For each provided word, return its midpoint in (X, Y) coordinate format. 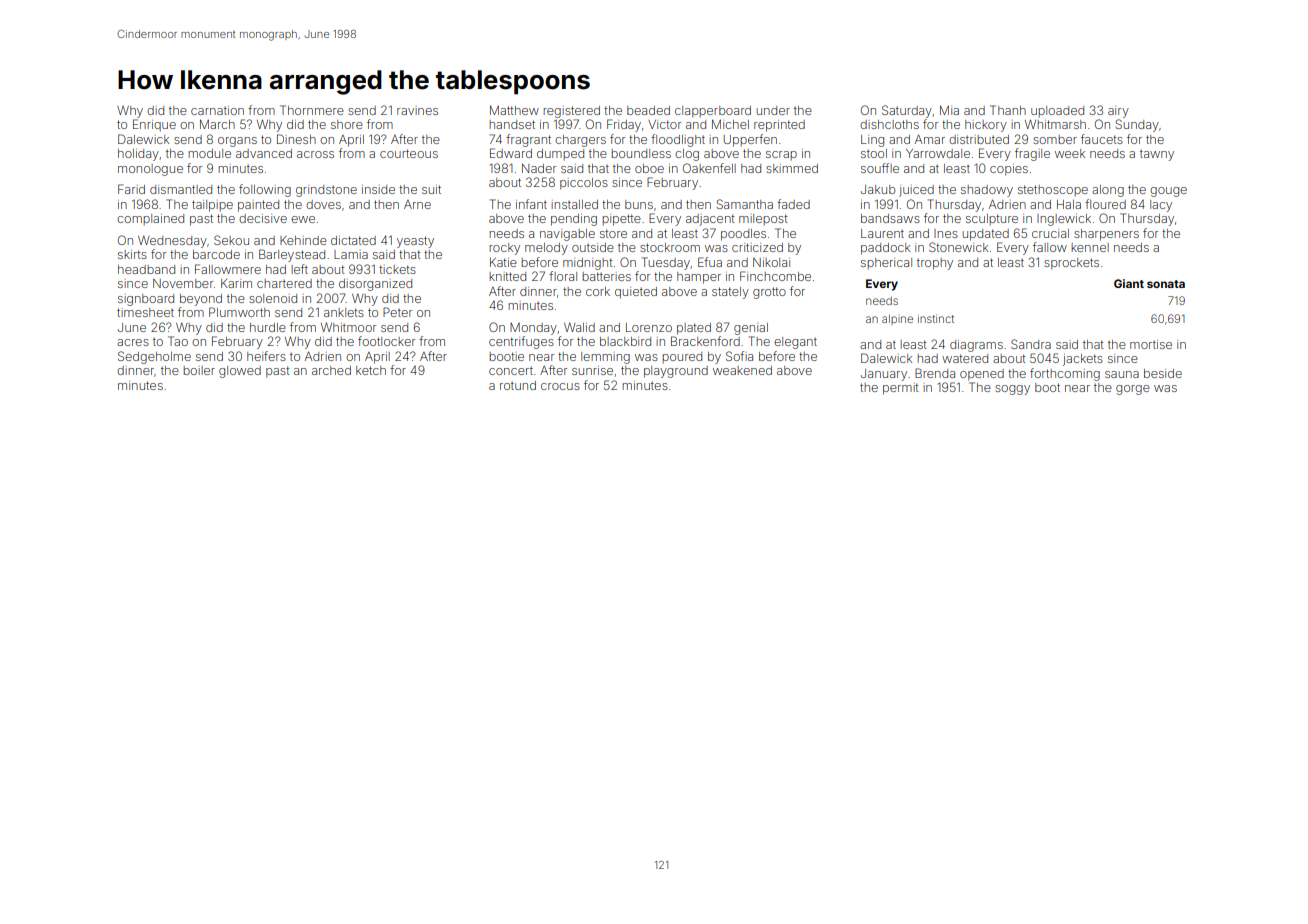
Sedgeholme (154, 357)
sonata (1166, 284)
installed (574, 204)
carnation (217, 110)
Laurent (882, 233)
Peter (397, 312)
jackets (1083, 360)
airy (1118, 112)
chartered (284, 283)
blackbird (625, 341)
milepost (763, 219)
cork (598, 291)
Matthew (514, 110)
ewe (303, 219)
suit (431, 189)
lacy (1161, 206)
